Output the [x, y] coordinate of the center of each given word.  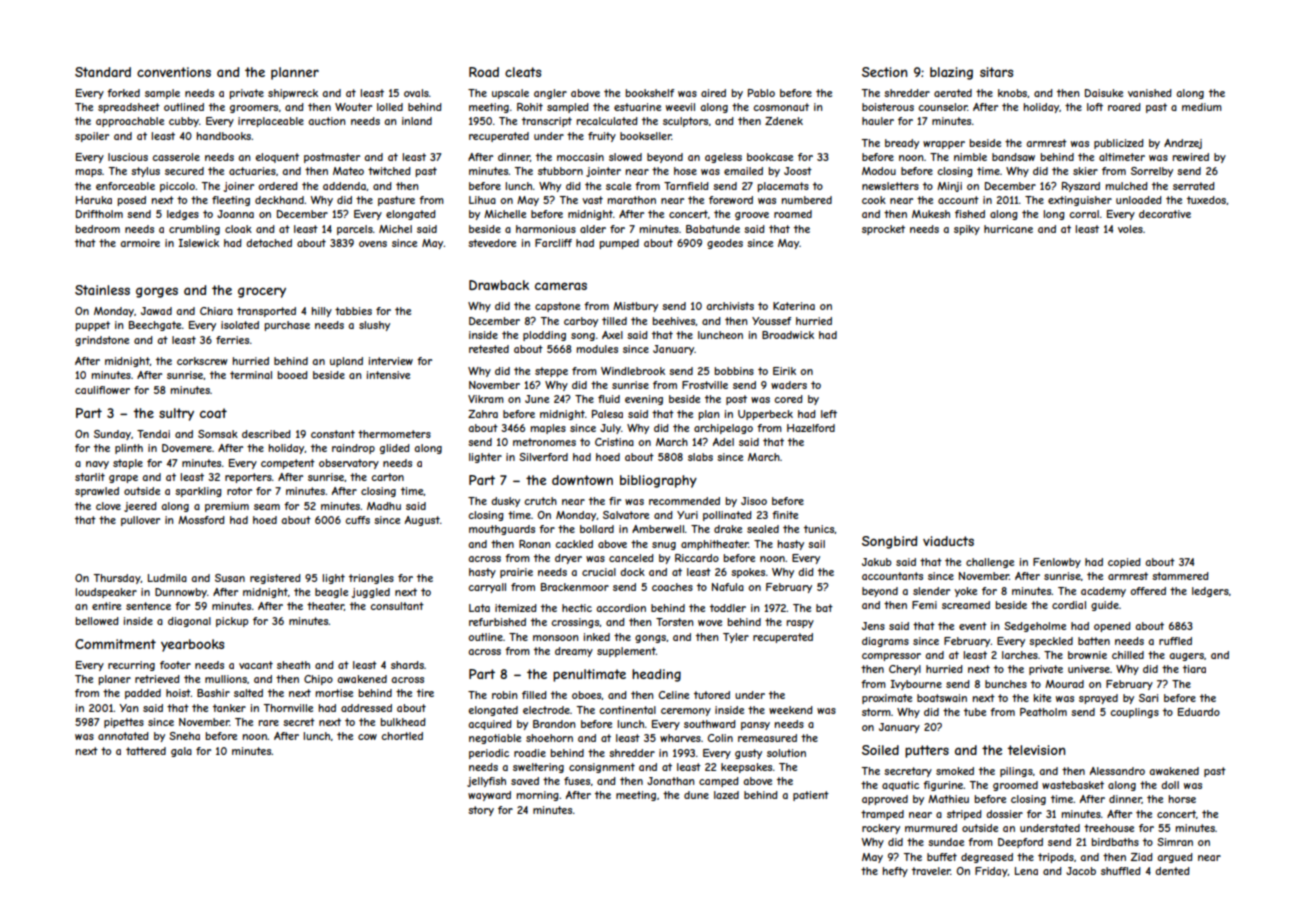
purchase [287, 326]
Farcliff [553, 243]
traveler [931, 871]
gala [181, 752]
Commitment [115, 644]
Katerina [794, 306]
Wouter [353, 107]
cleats [523, 72]
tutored [712, 695]
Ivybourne [916, 685]
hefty [895, 872]
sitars [996, 72]
